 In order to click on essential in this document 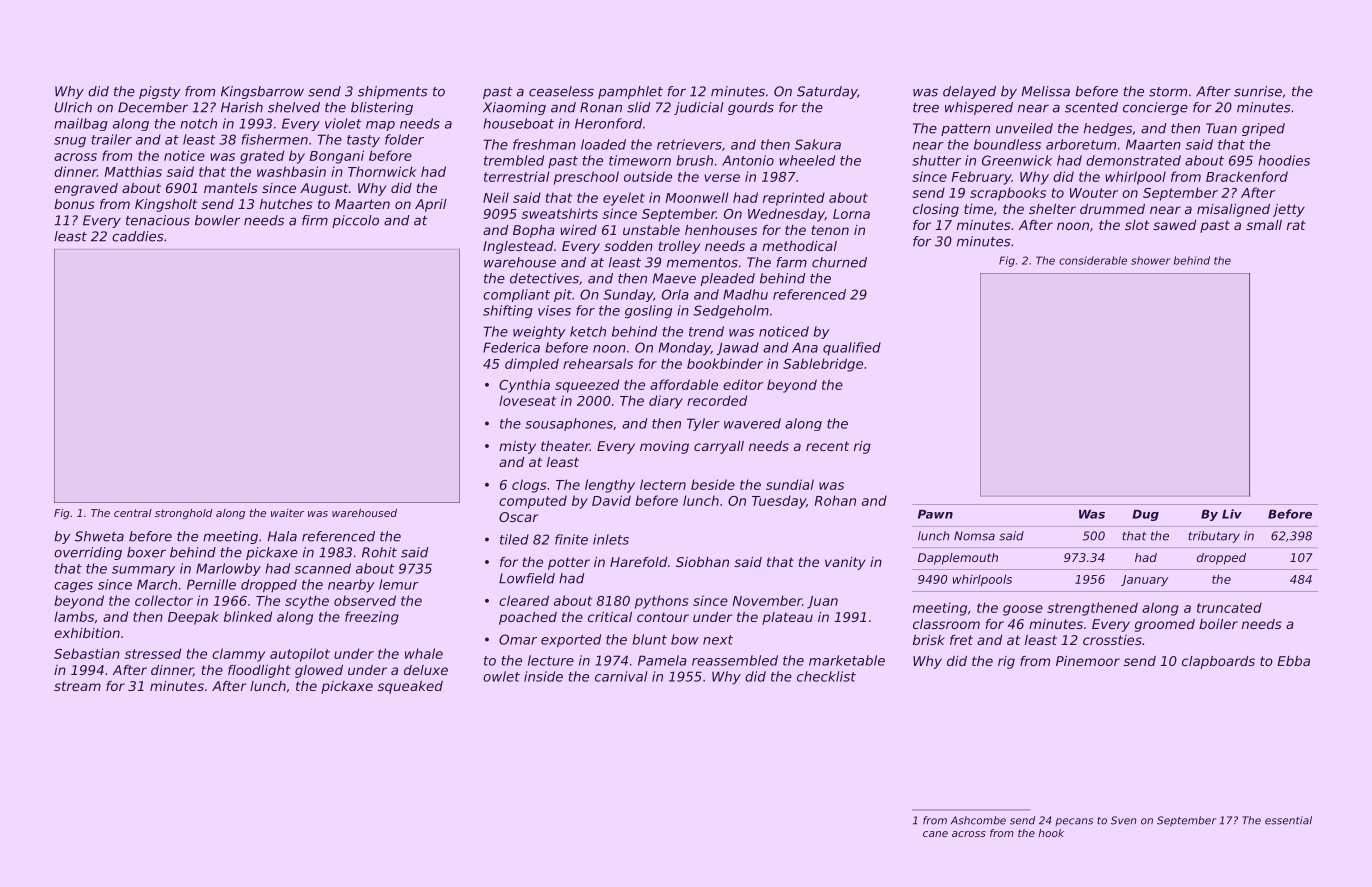, I will do `click(1288, 820)`.
